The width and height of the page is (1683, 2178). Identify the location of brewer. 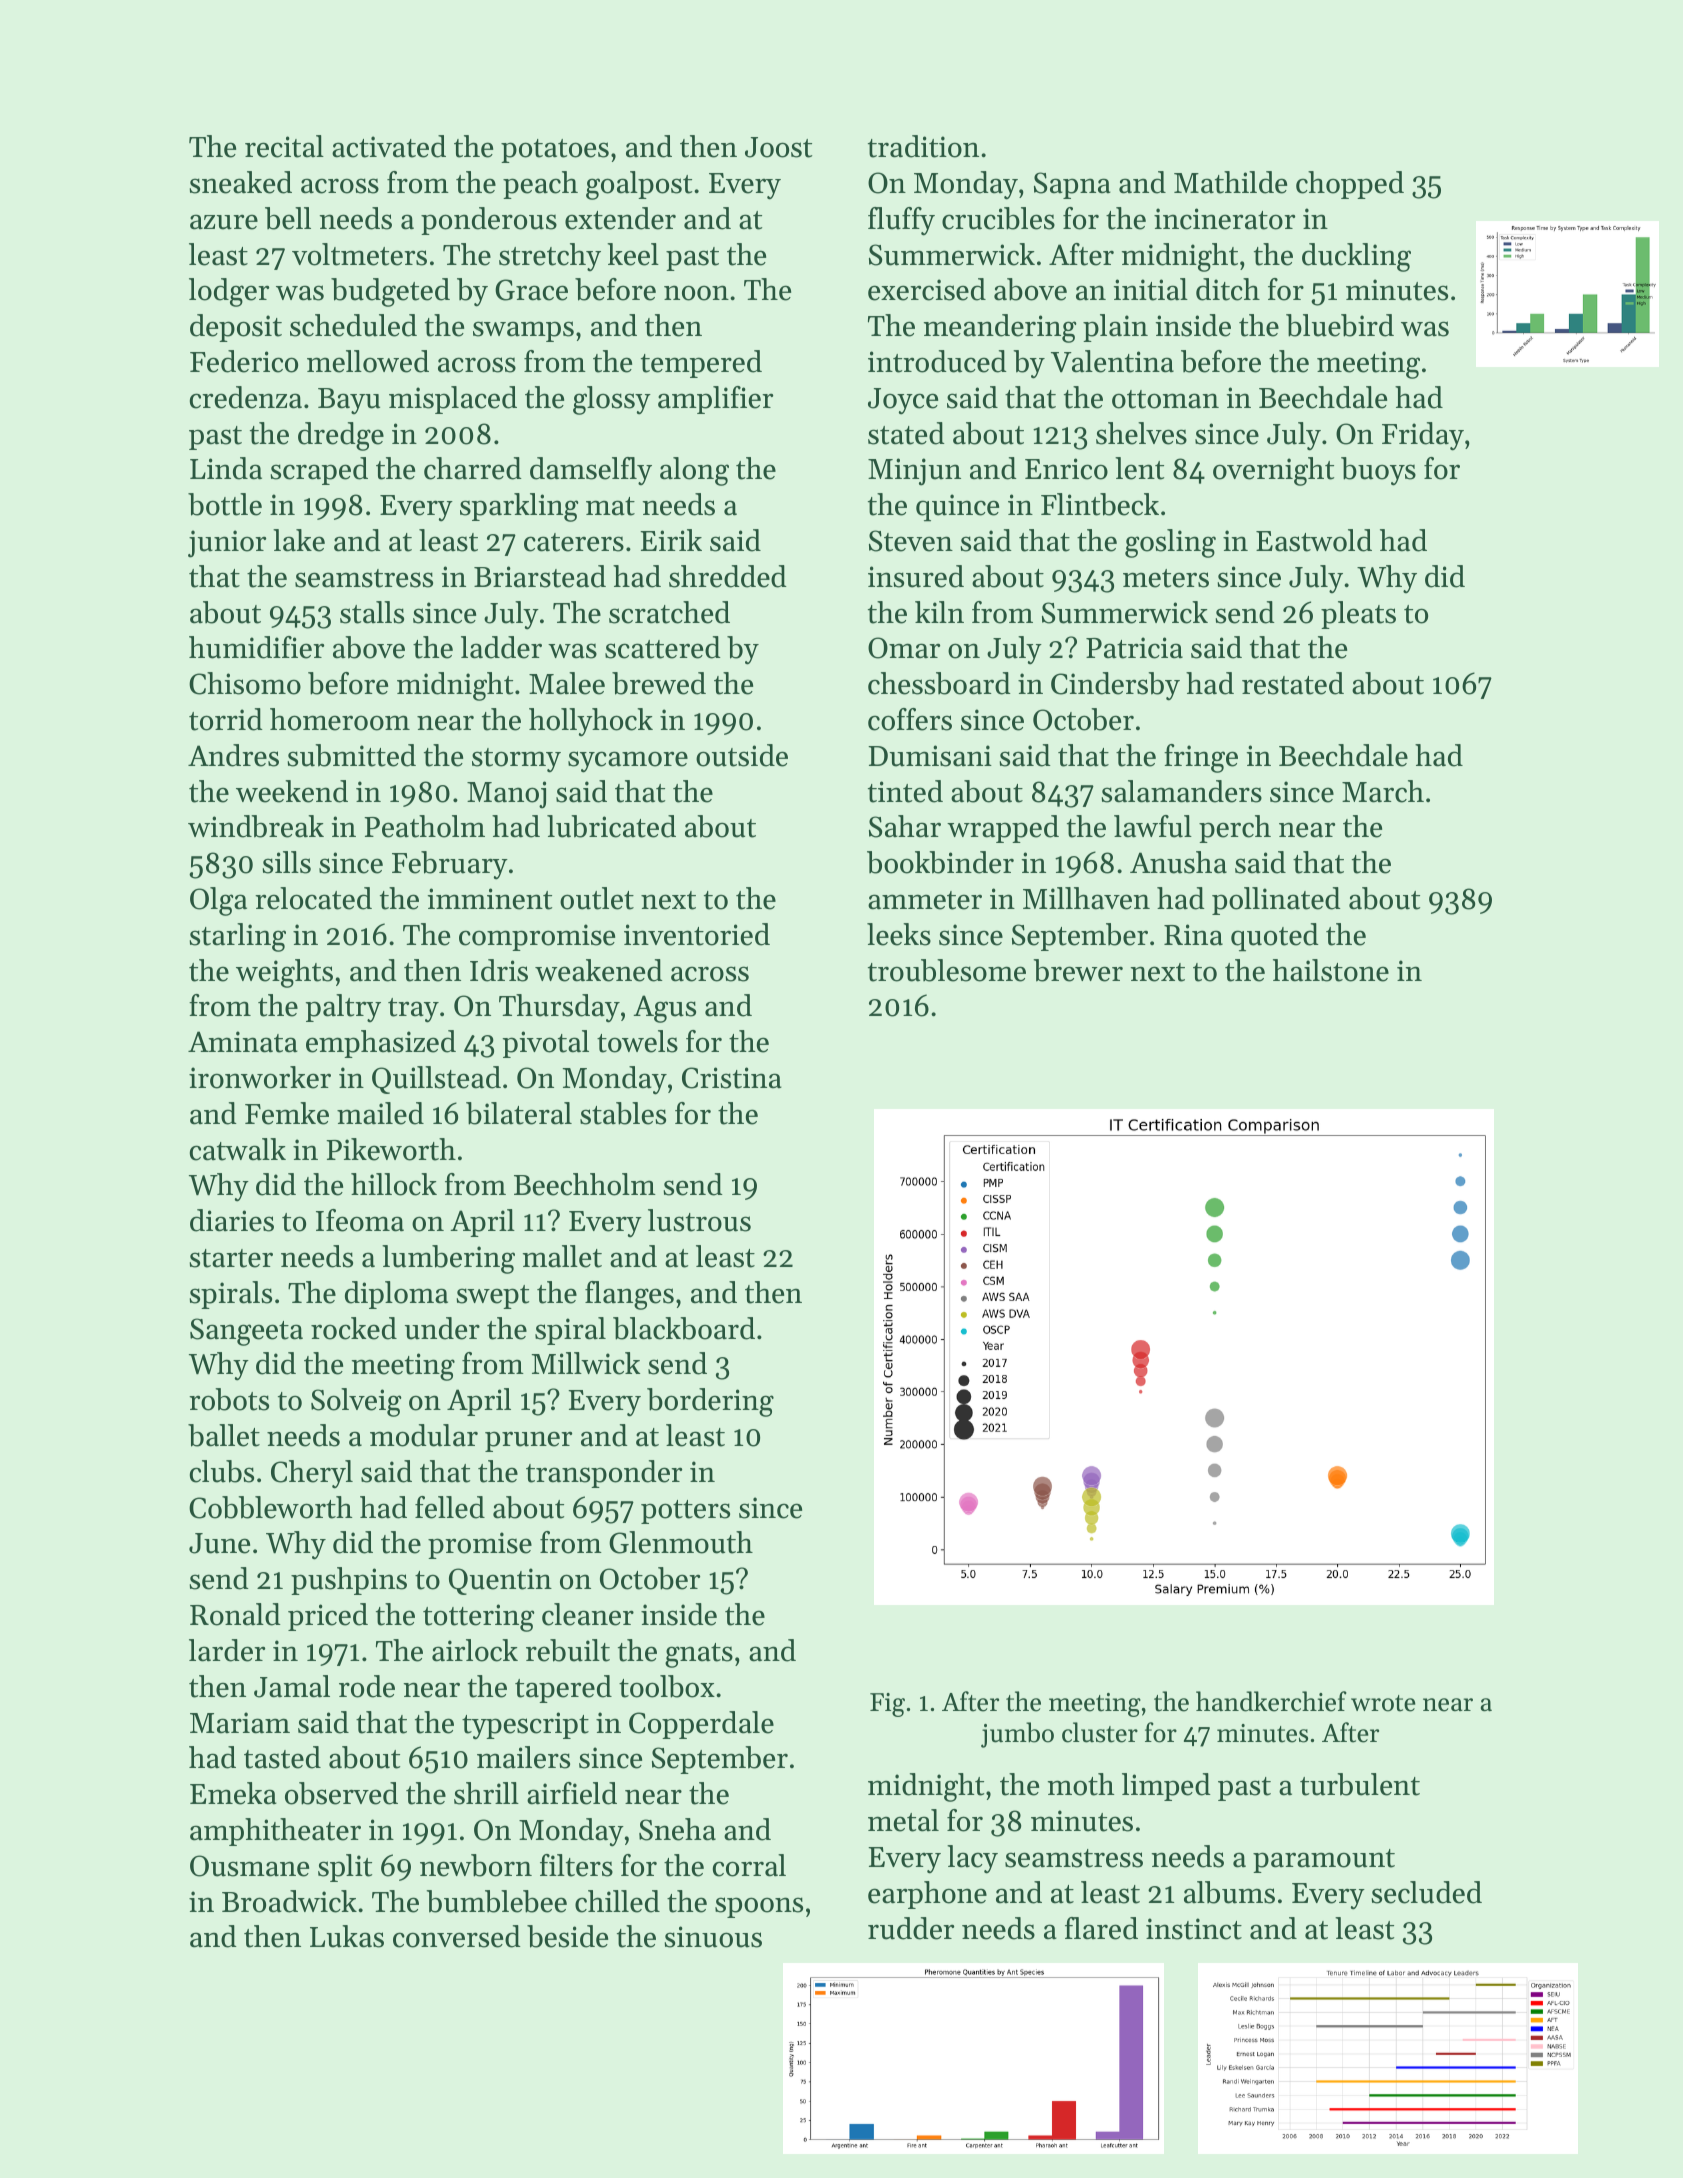
(1078, 970).
